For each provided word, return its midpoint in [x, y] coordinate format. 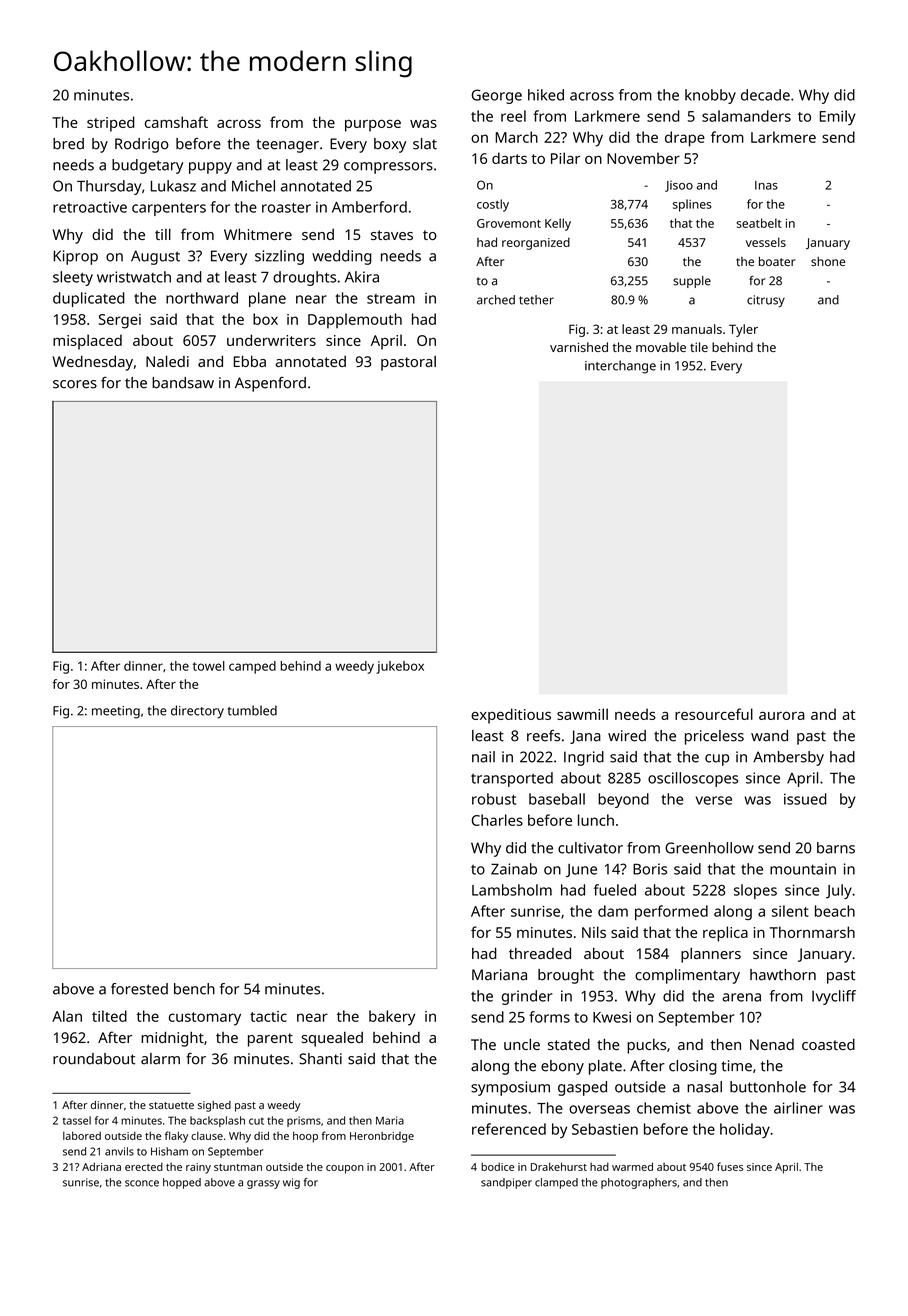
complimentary [687, 976]
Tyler [743, 330]
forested [139, 989]
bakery [392, 1018]
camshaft [176, 122]
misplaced [87, 342]
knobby [710, 96]
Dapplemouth [355, 321]
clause [207, 1135]
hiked [546, 95]
